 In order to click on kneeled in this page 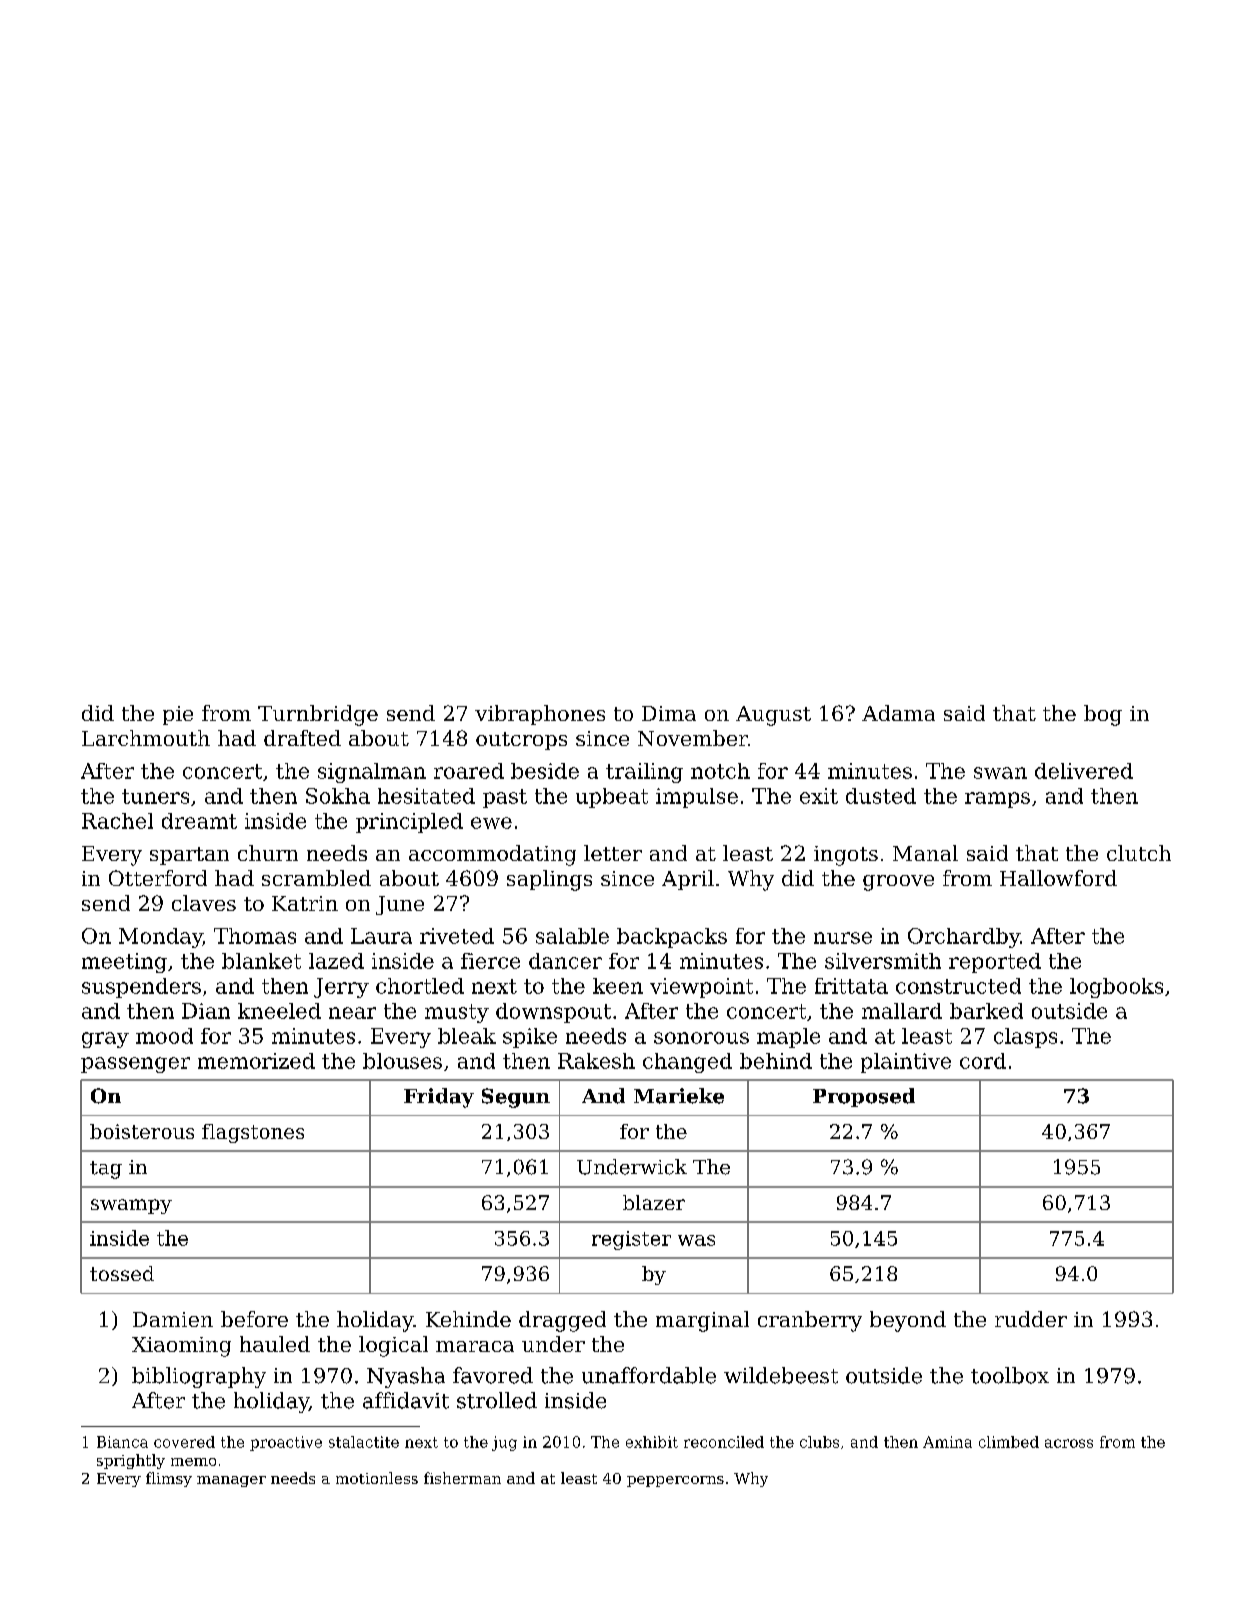, I will do `click(279, 1011)`.
